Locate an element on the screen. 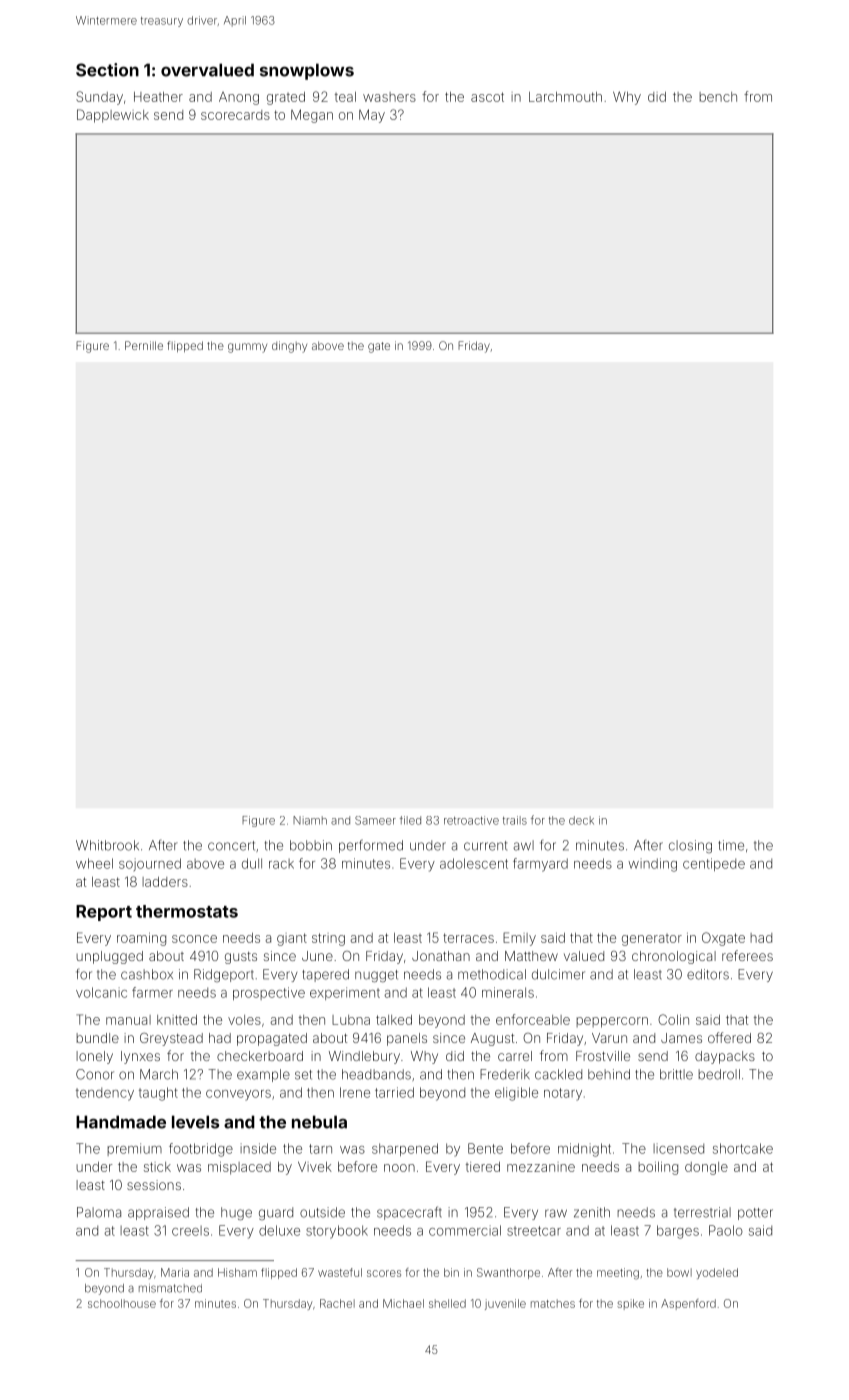 This screenshot has width=849, height=1400. misplaced is located at coordinates (239, 1168).
